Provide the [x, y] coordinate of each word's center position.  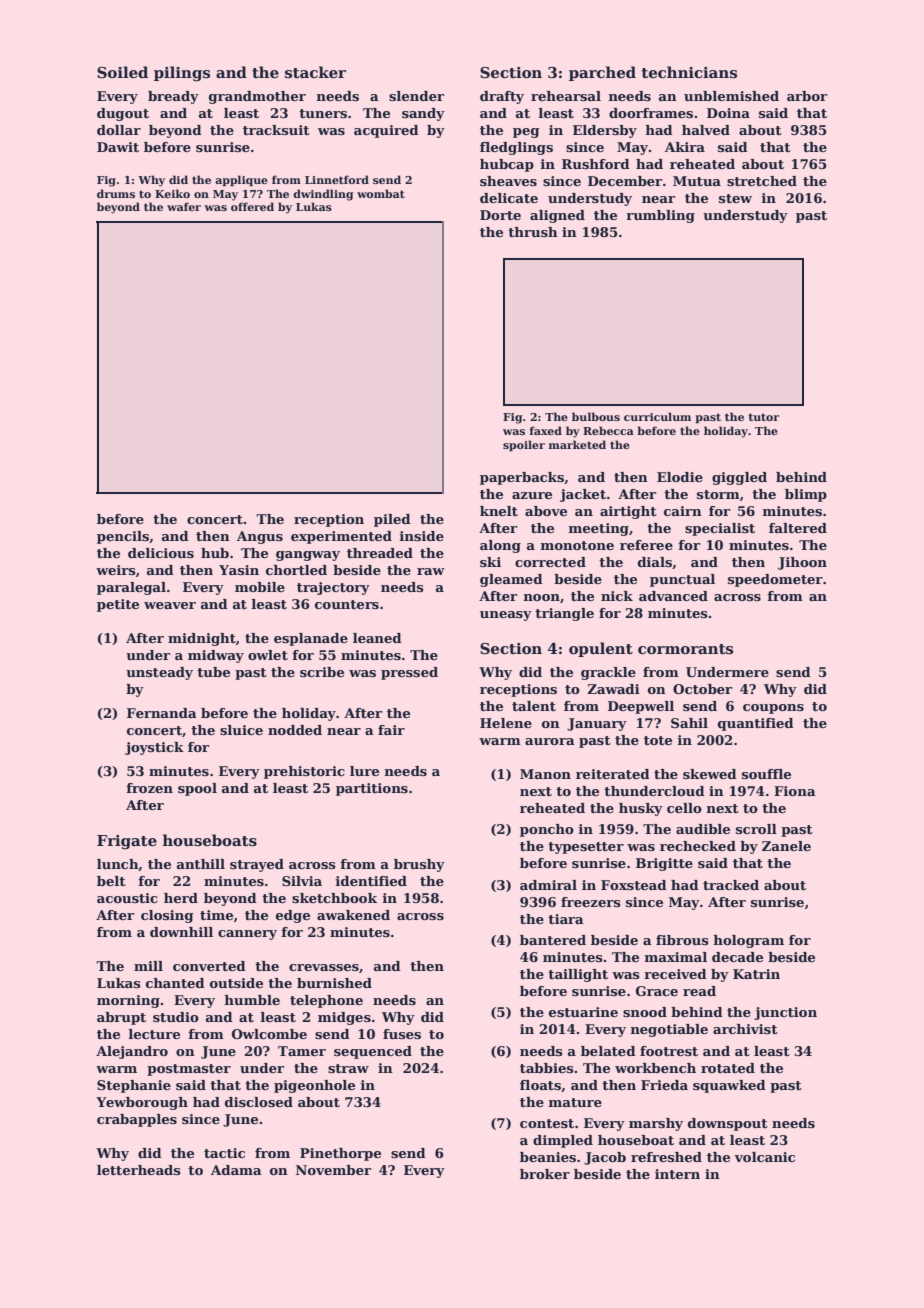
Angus [260, 537]
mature [575, 1102]
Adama [236, 1170]
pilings [182, 74]
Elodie [680, 477]
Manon [545, 774]
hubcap [507, 165]
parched [602, 73]
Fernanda [162, 713]
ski [490, 562]
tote [658, 740]
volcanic [764, 1157]
